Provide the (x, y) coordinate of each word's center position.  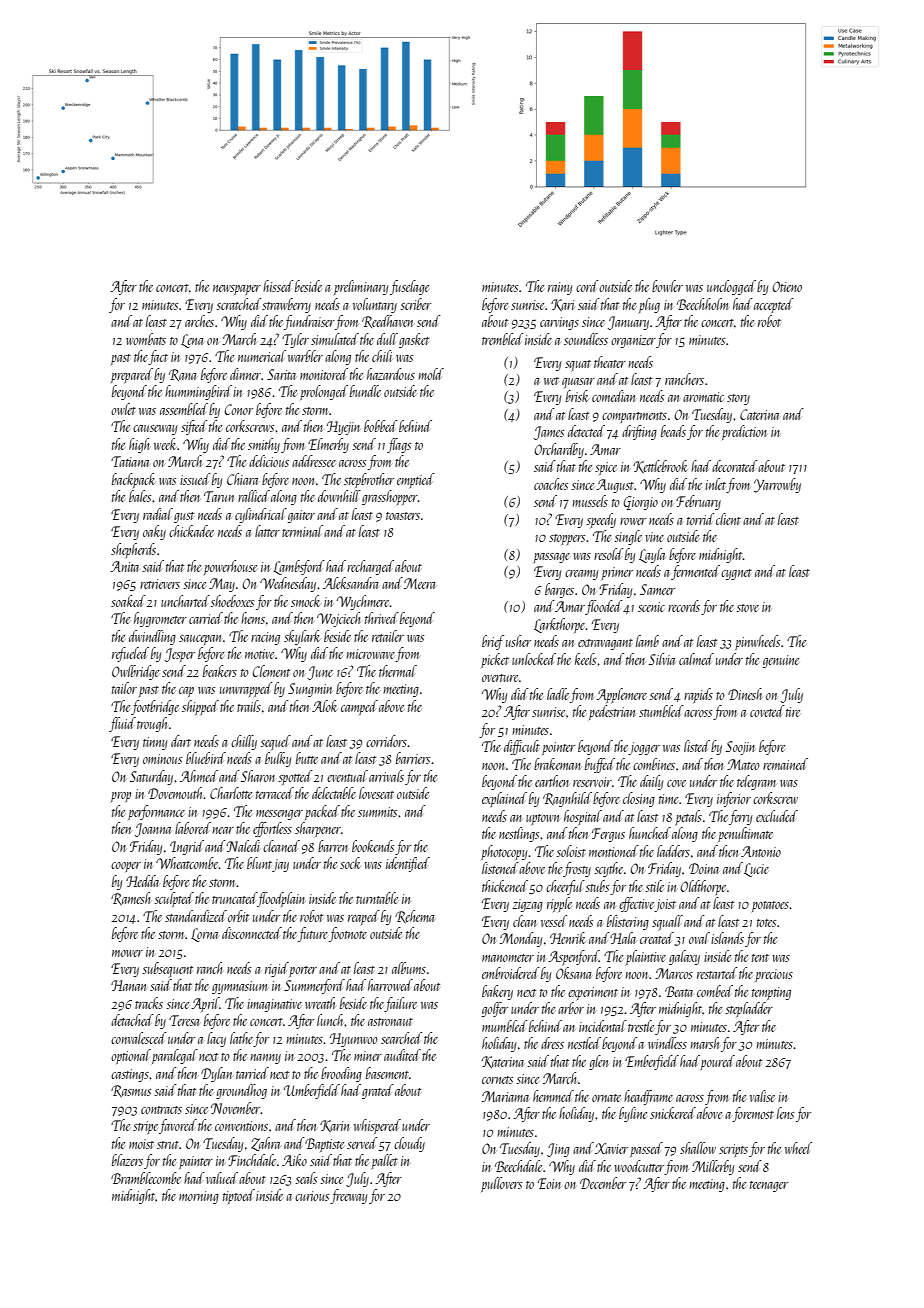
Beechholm (702, 304)
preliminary (361, 287)
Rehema (414, 917)
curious (312, 1196)
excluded (777, 816)
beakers (220, 671)
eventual (347, 776)
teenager (769, 1186)
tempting (771, 993)
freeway (349, 1196)
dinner (245, 374)
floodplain (281, 899)
